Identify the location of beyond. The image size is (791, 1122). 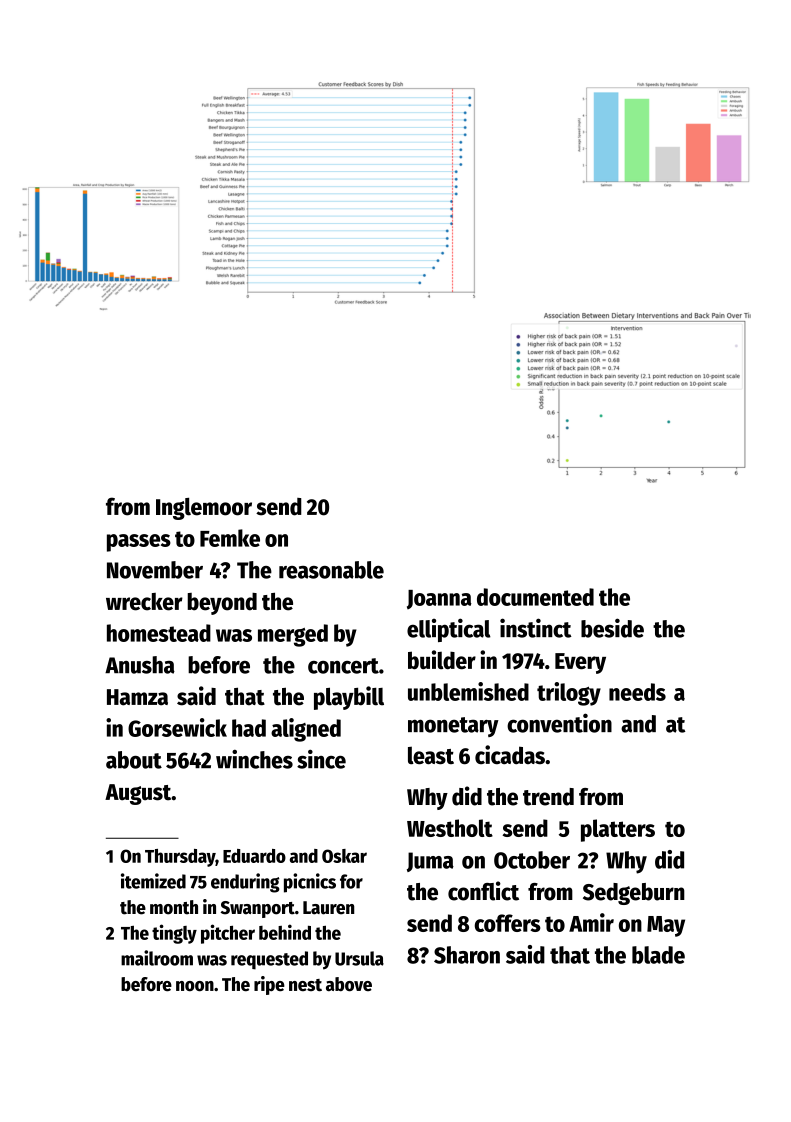
(222, 604).
